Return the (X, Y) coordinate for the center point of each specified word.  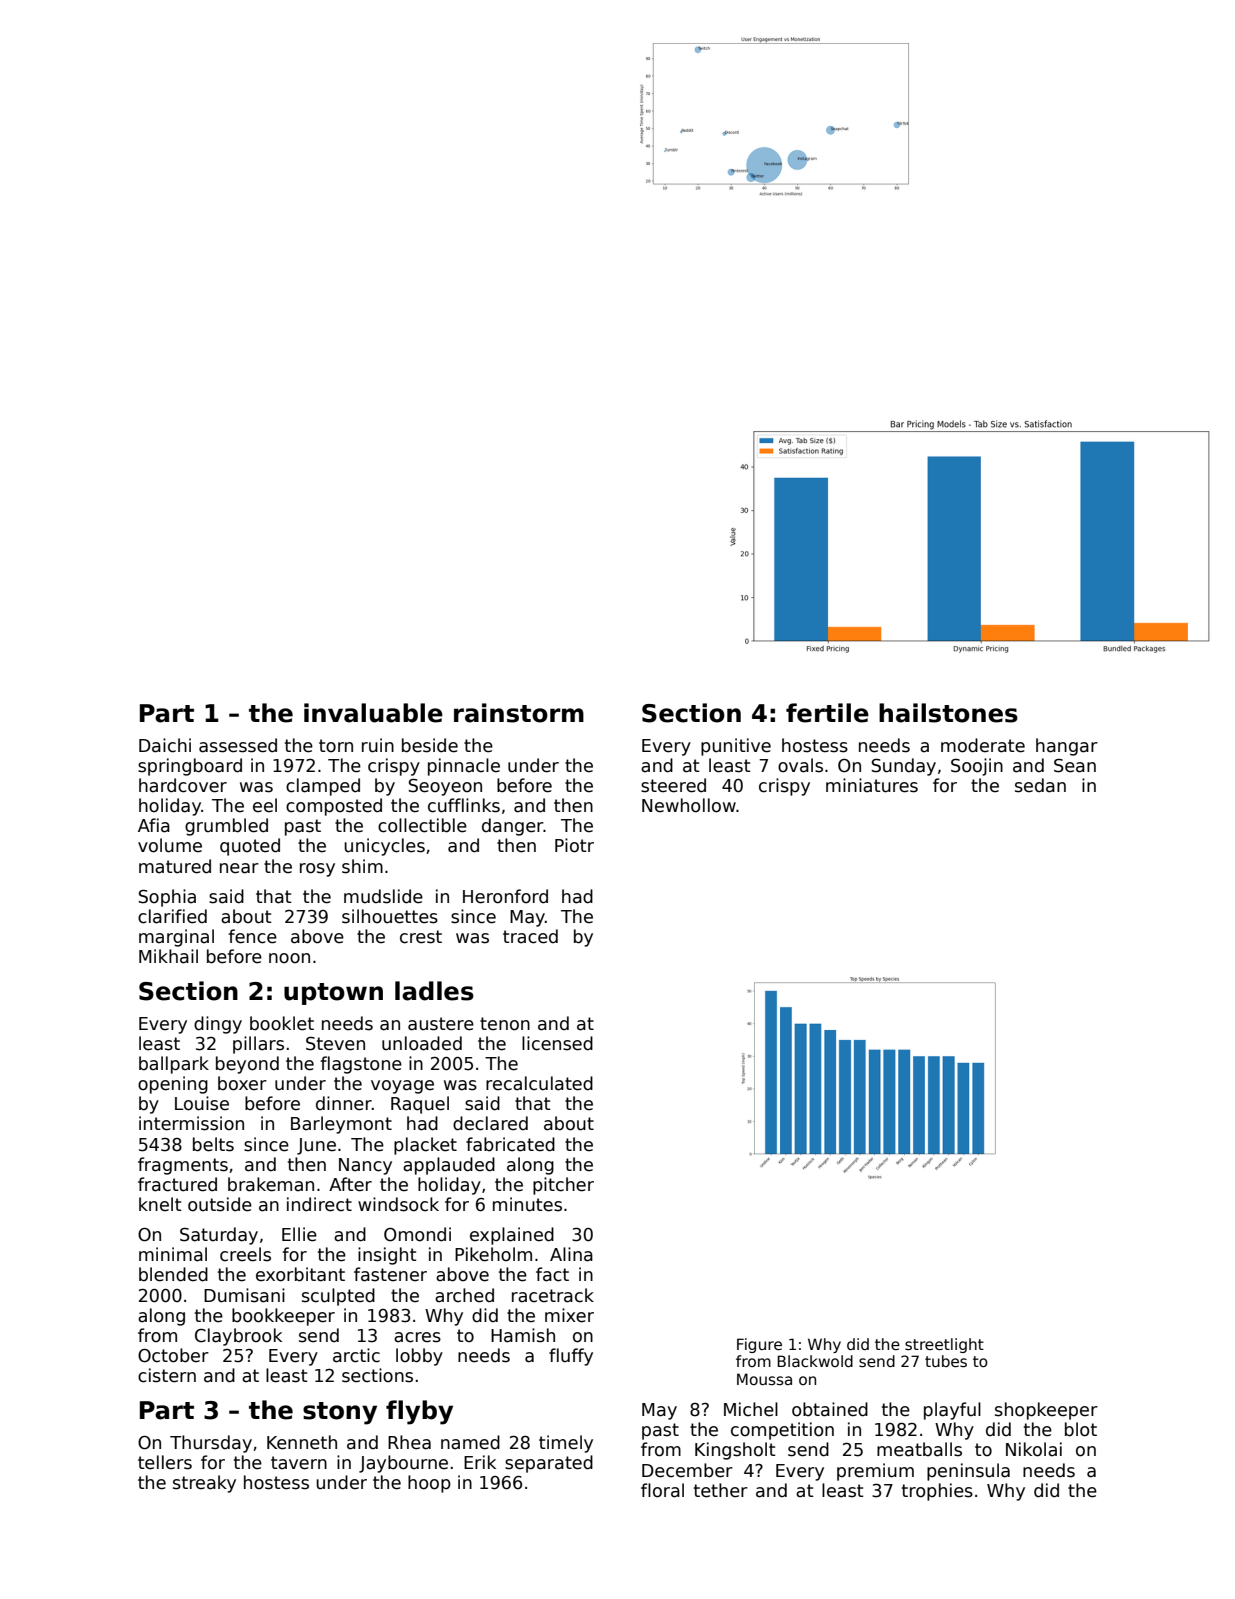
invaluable (373, 713)
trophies (937, 1492)
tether (721, 1490)
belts (213, 1144)
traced (530, 936)
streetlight (944, 1345)
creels (245, 1254)
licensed (557, 1043)
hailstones (948, 713)
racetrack (553, 1295)
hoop (429, 1484)
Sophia (167, 898)
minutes (527, 1204)
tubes (946, 1361)
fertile (827, 713)
